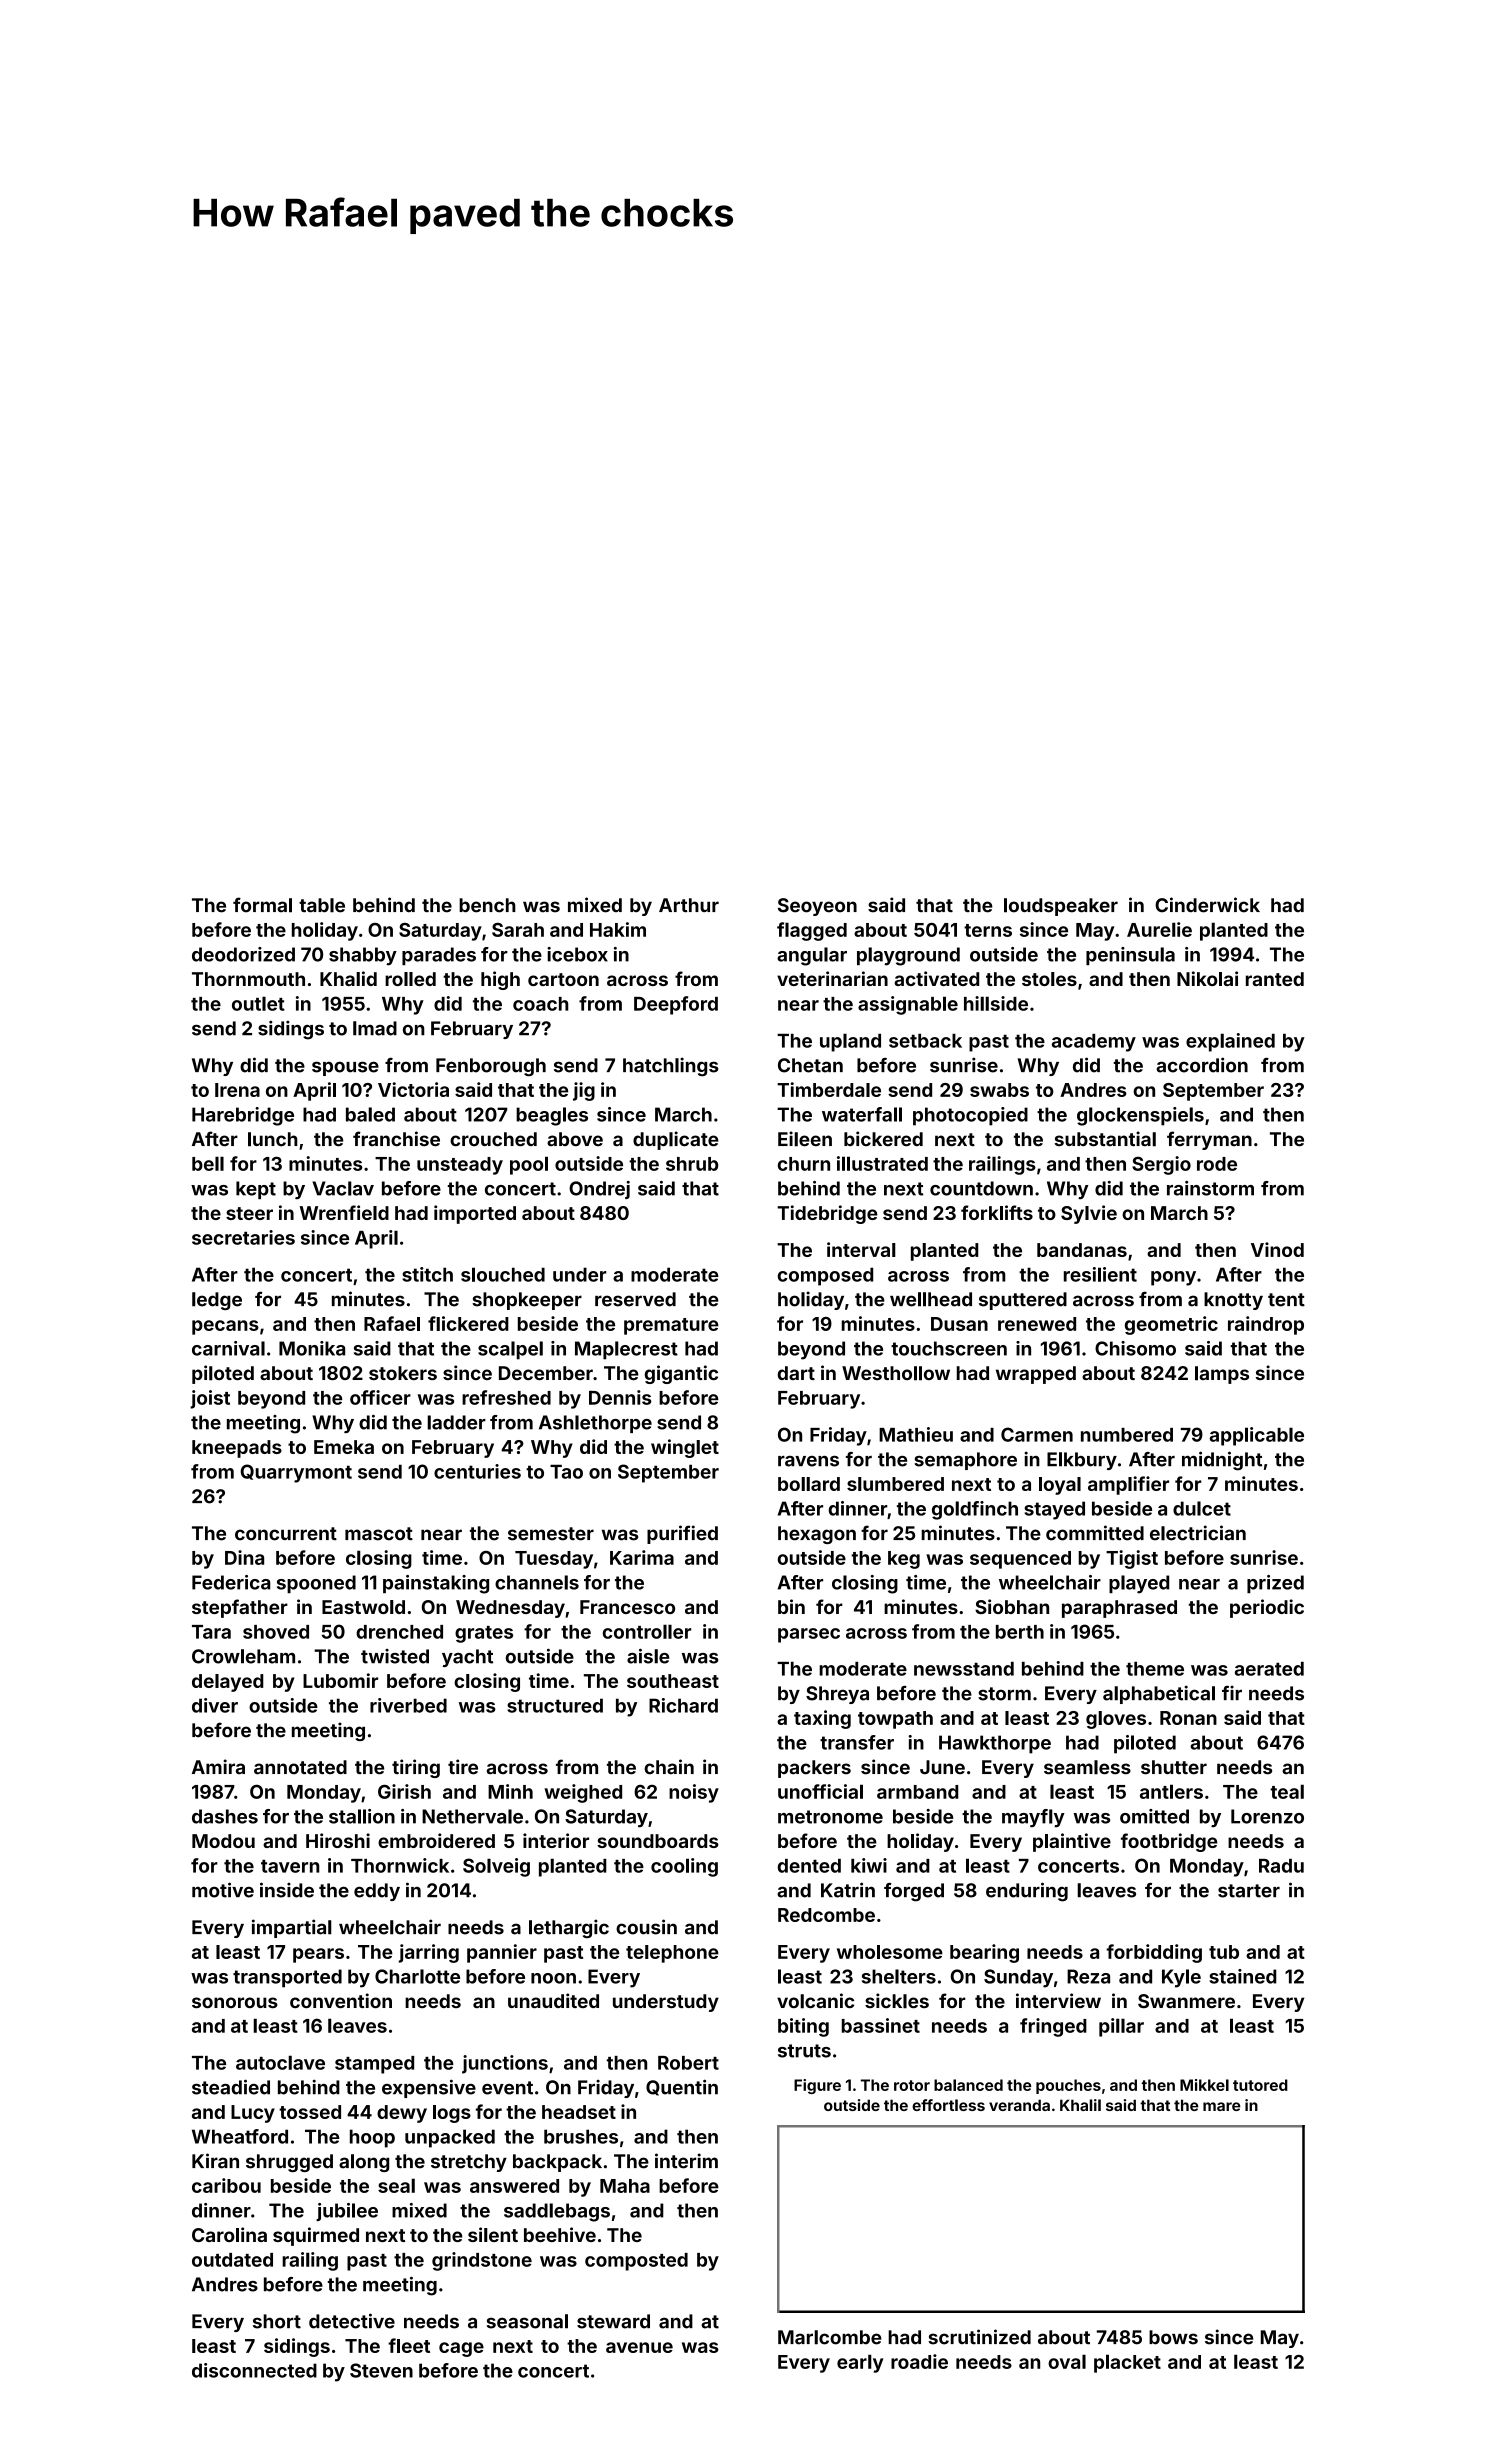  Describe the element at coordinates (995, 1744) in the screenshot. I see `Hawkthorpe` at that location.
